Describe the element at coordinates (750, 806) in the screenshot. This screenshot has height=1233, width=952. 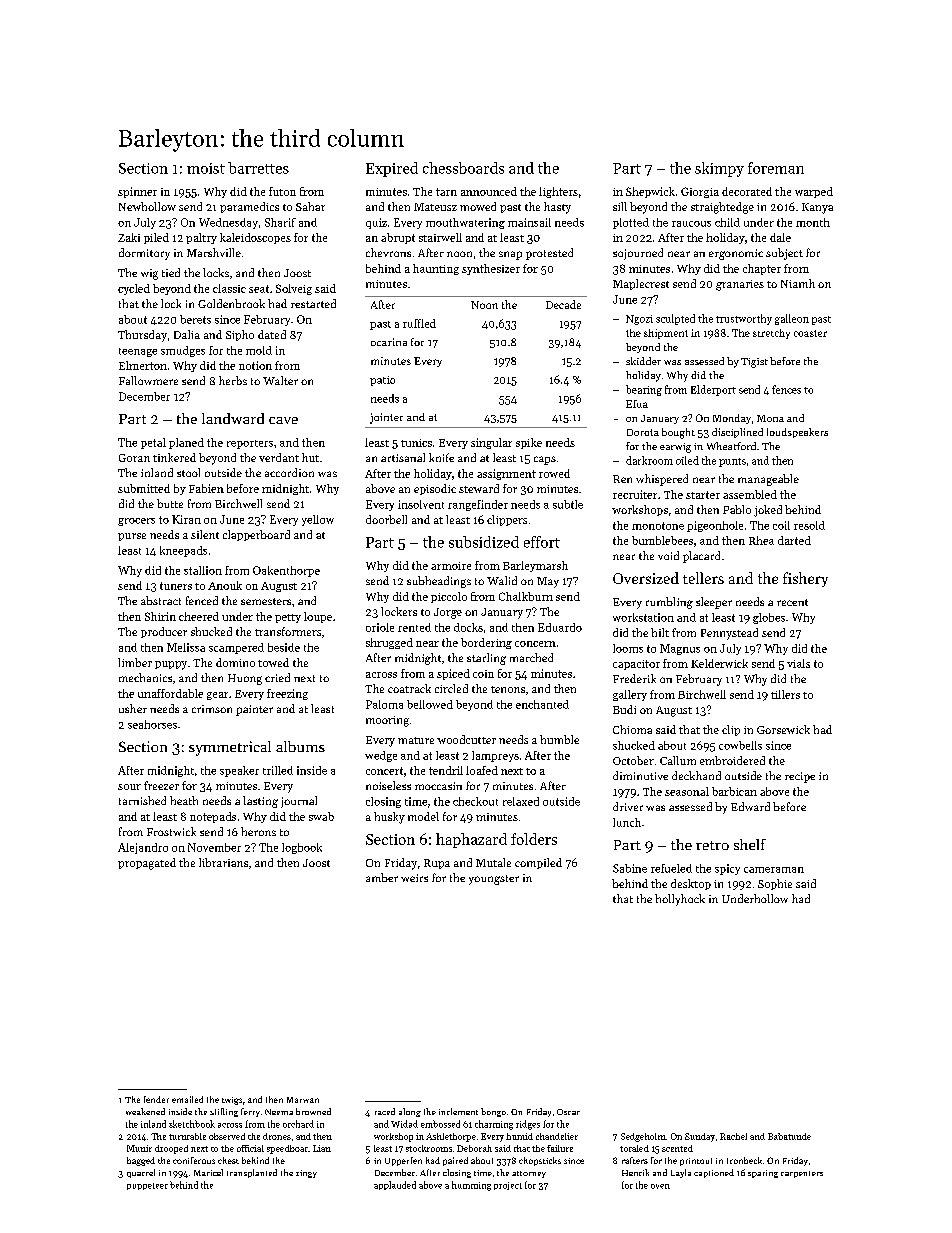
I see `Edward` at that location.
